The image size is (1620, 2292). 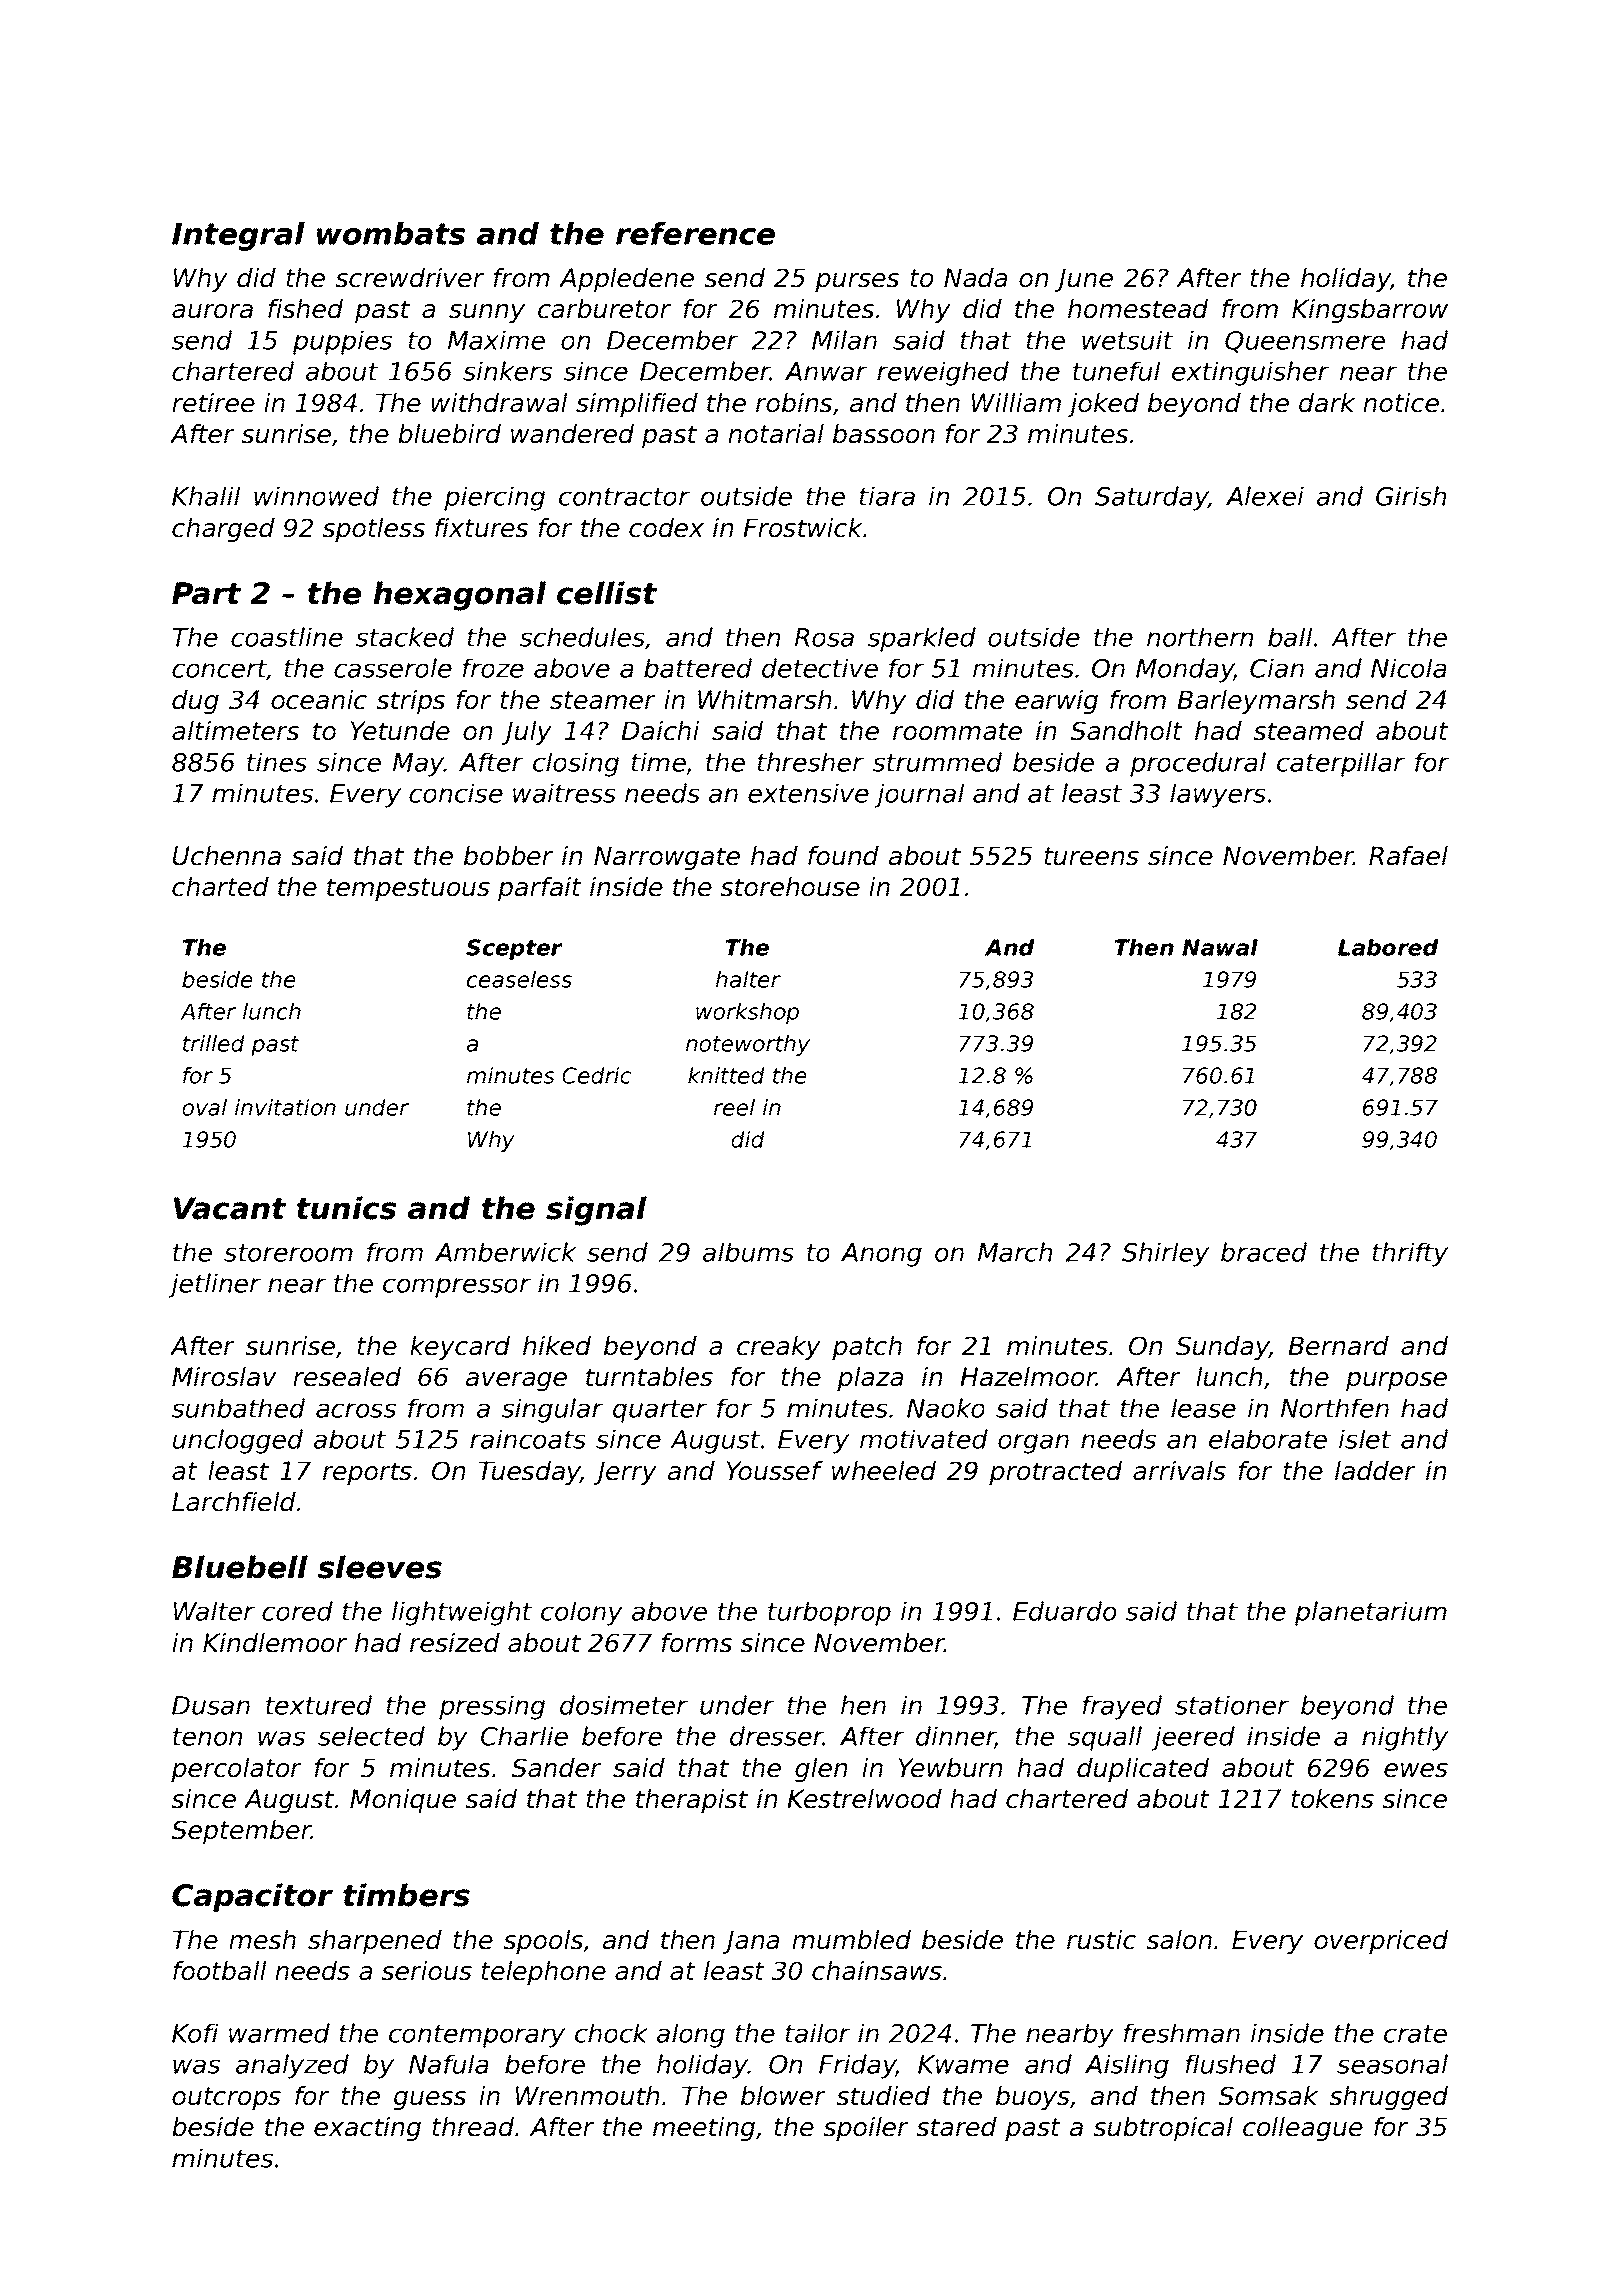 I want to click on concise, so click(x=456, y=793).
